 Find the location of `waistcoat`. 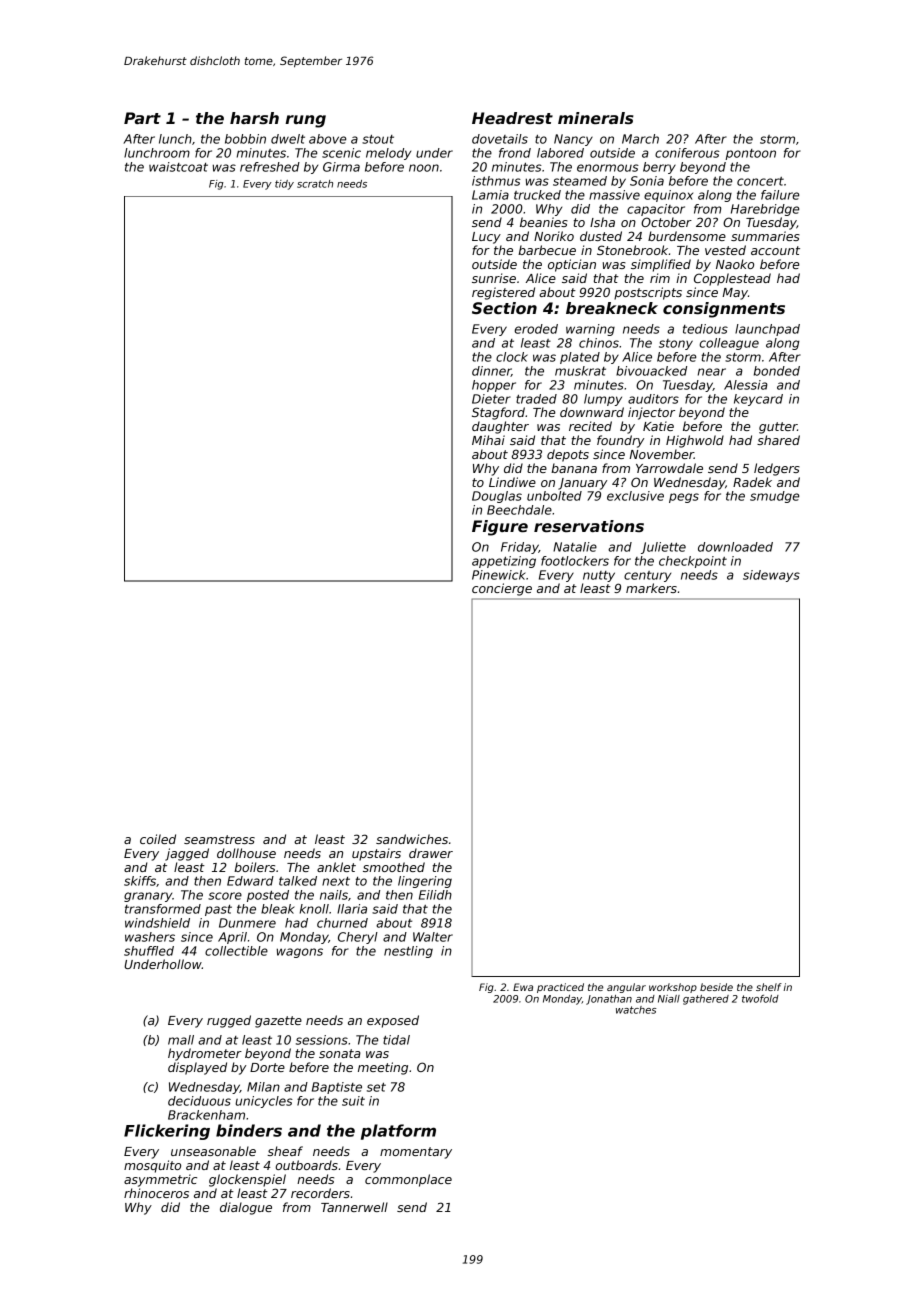

waistcoat is located at coordinates (178, 167).
